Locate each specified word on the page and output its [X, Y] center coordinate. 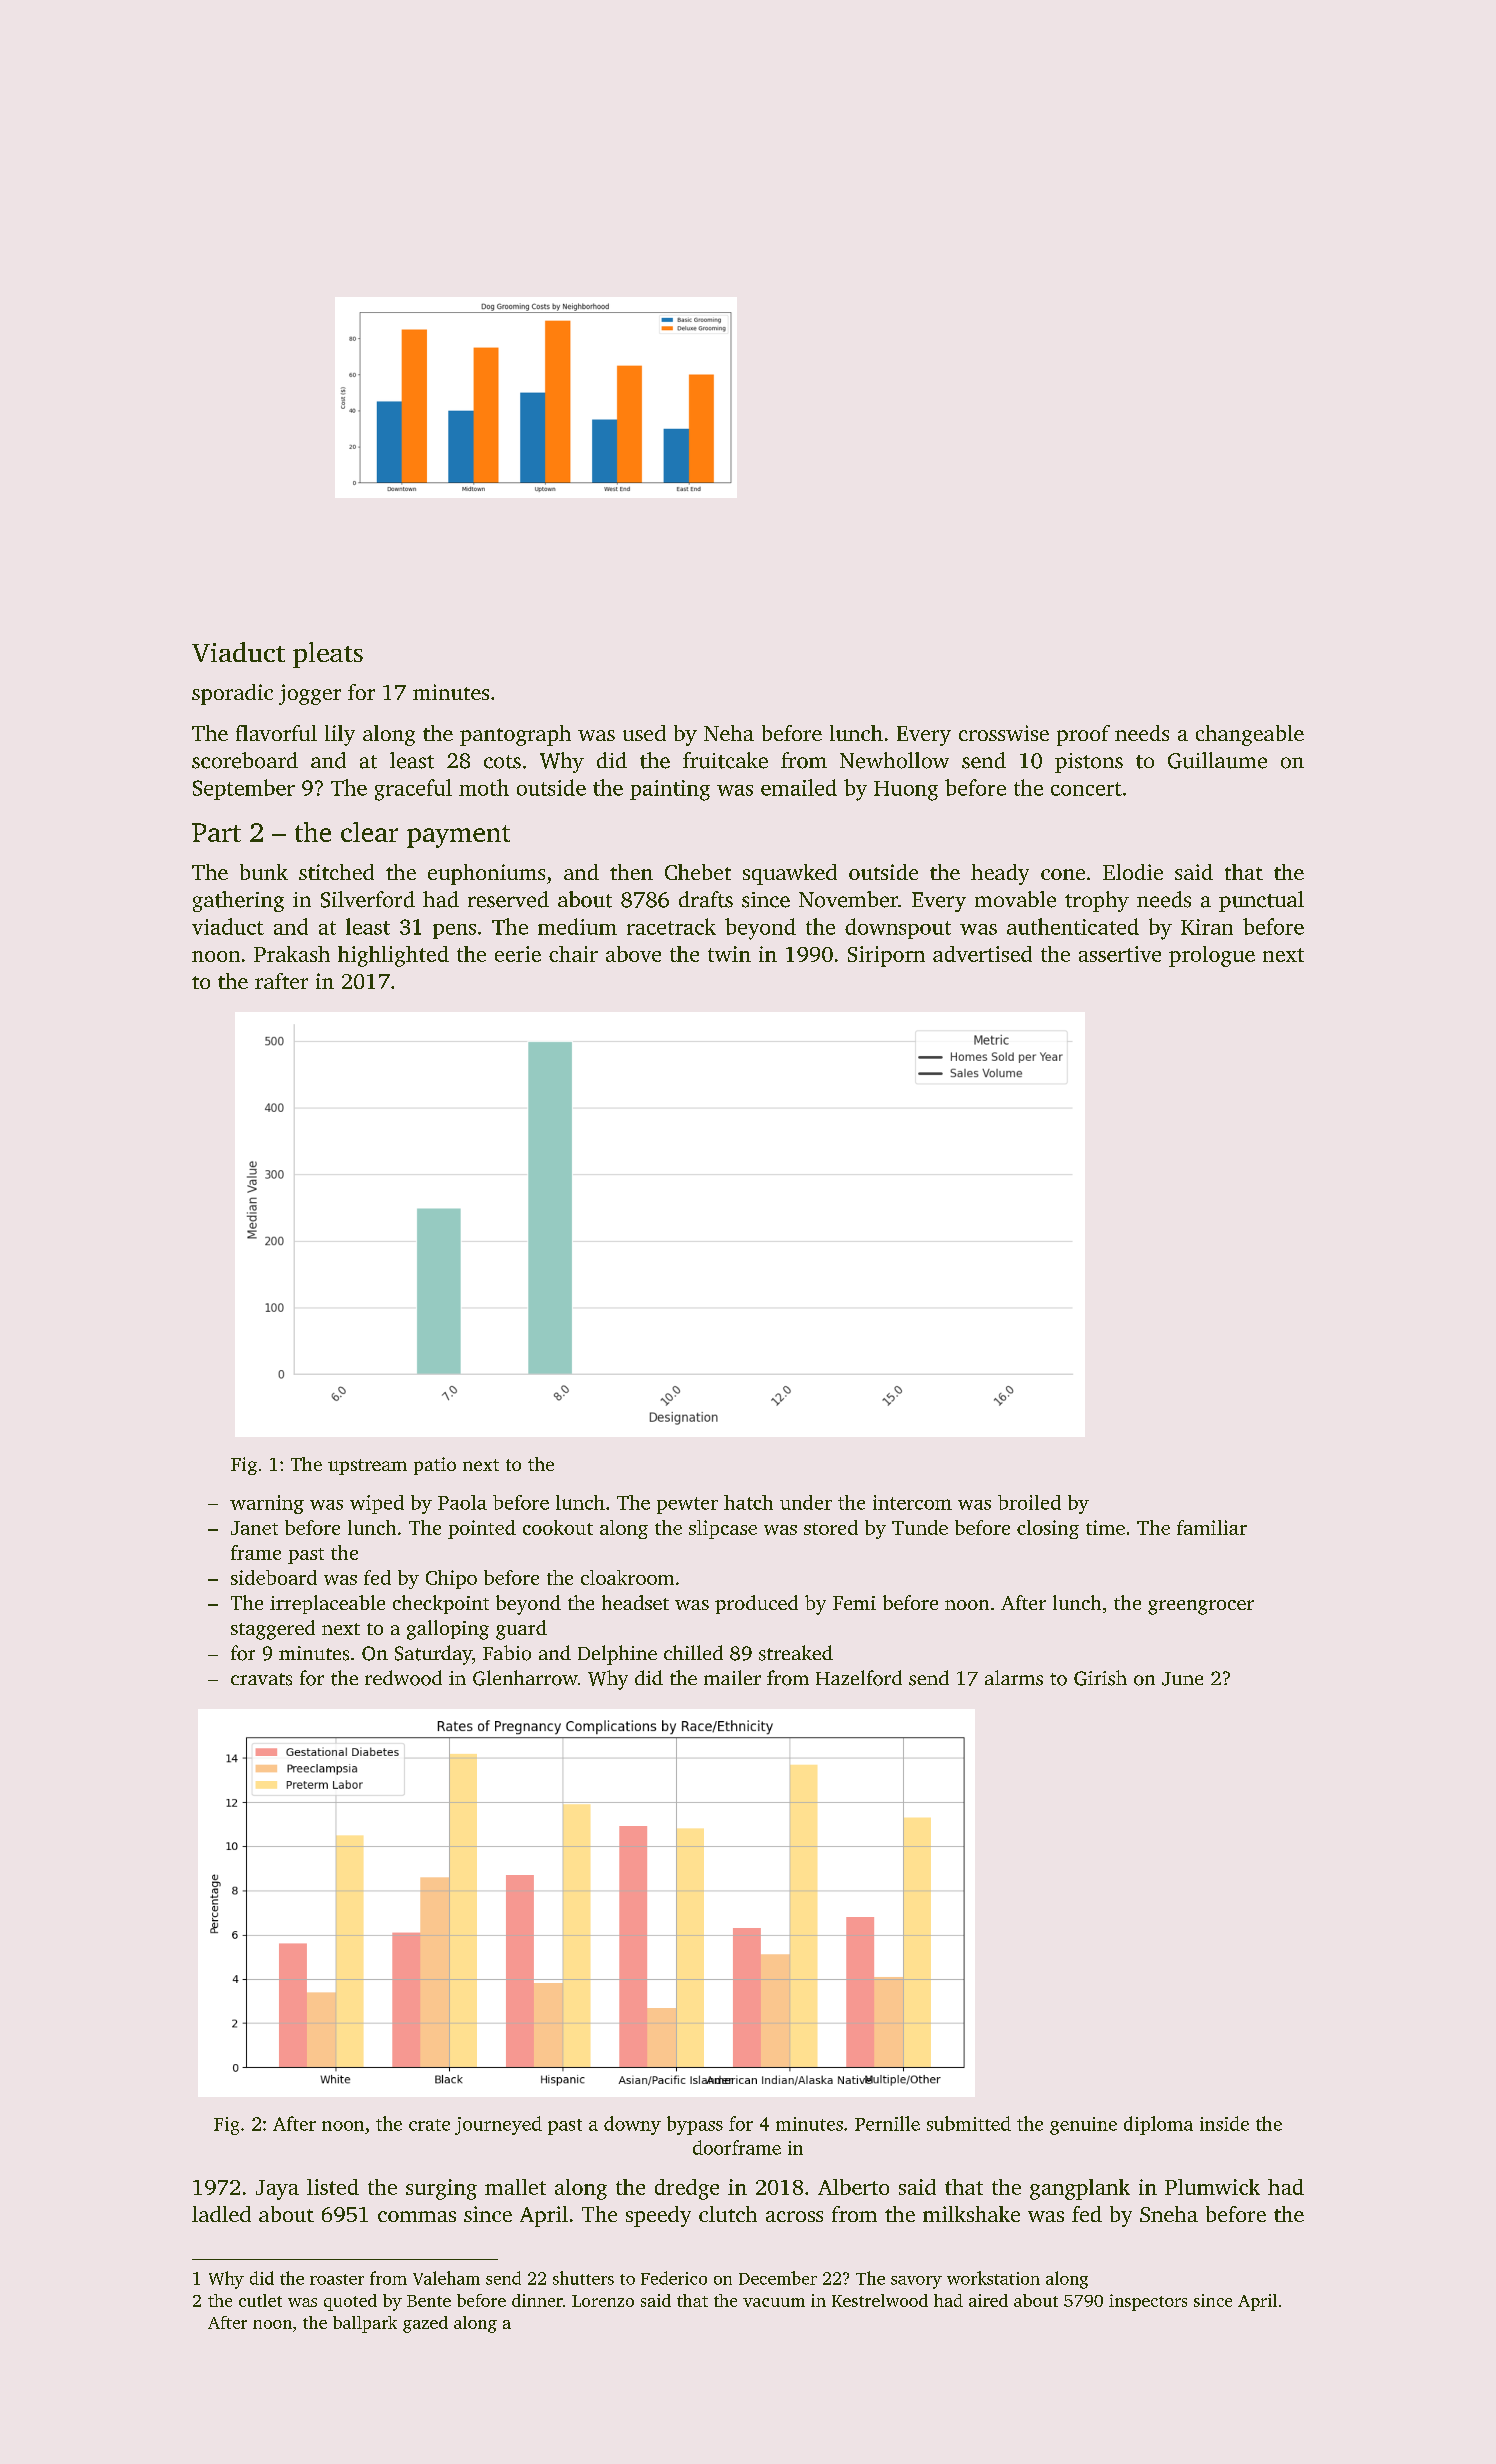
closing [1048, 1529]
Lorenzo [603, 2301]
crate [429, 2125]
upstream [367, 1467]
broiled [1029, 1502]
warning [267, 1504]
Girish [1100, 1678]
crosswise [1004, 733]
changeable [1250, 735]
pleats [328, 655]
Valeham [446, 2278]
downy [632, 2125]
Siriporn [886, 956]
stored [831, 1527]
